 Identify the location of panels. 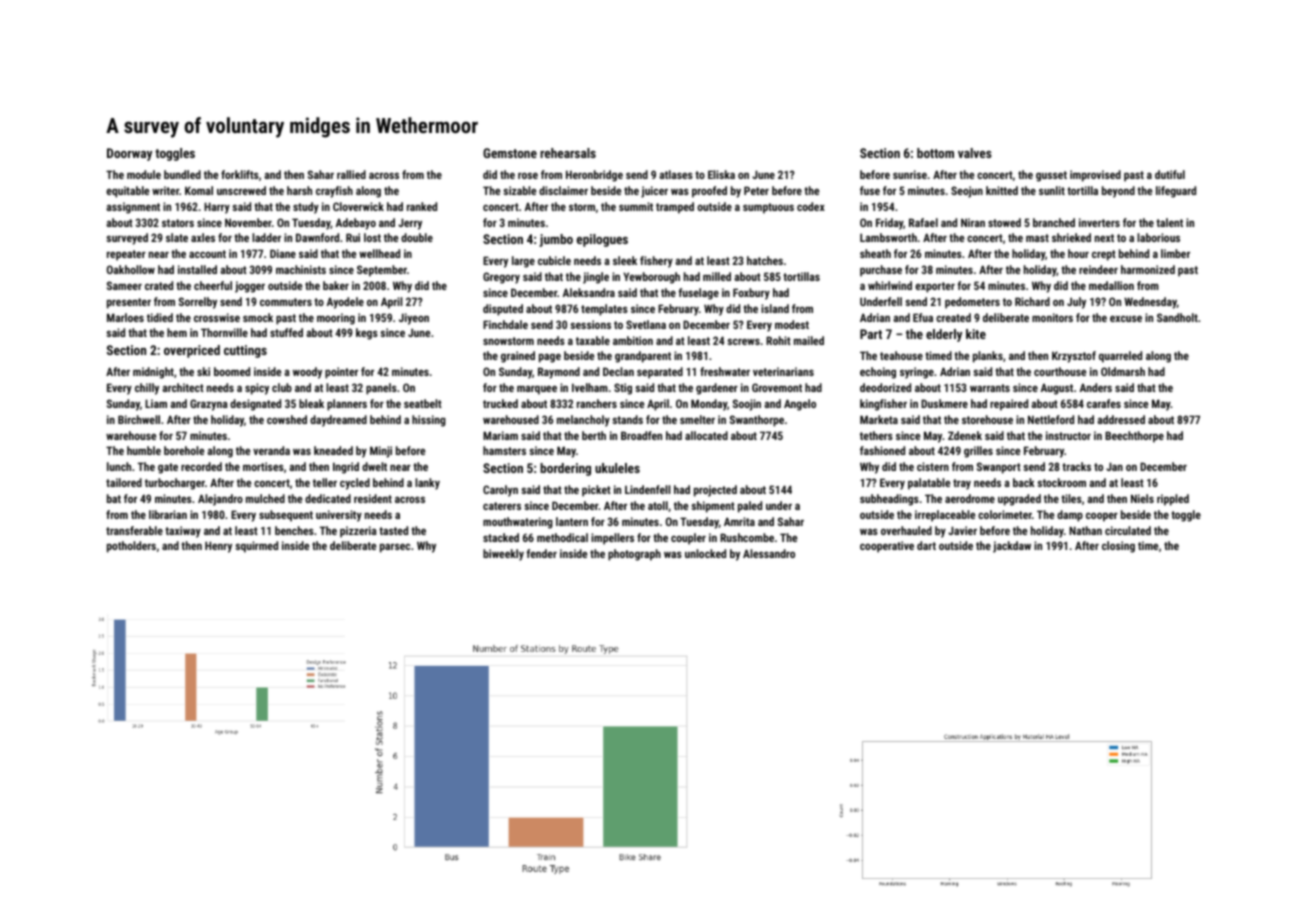
(381, 389).
